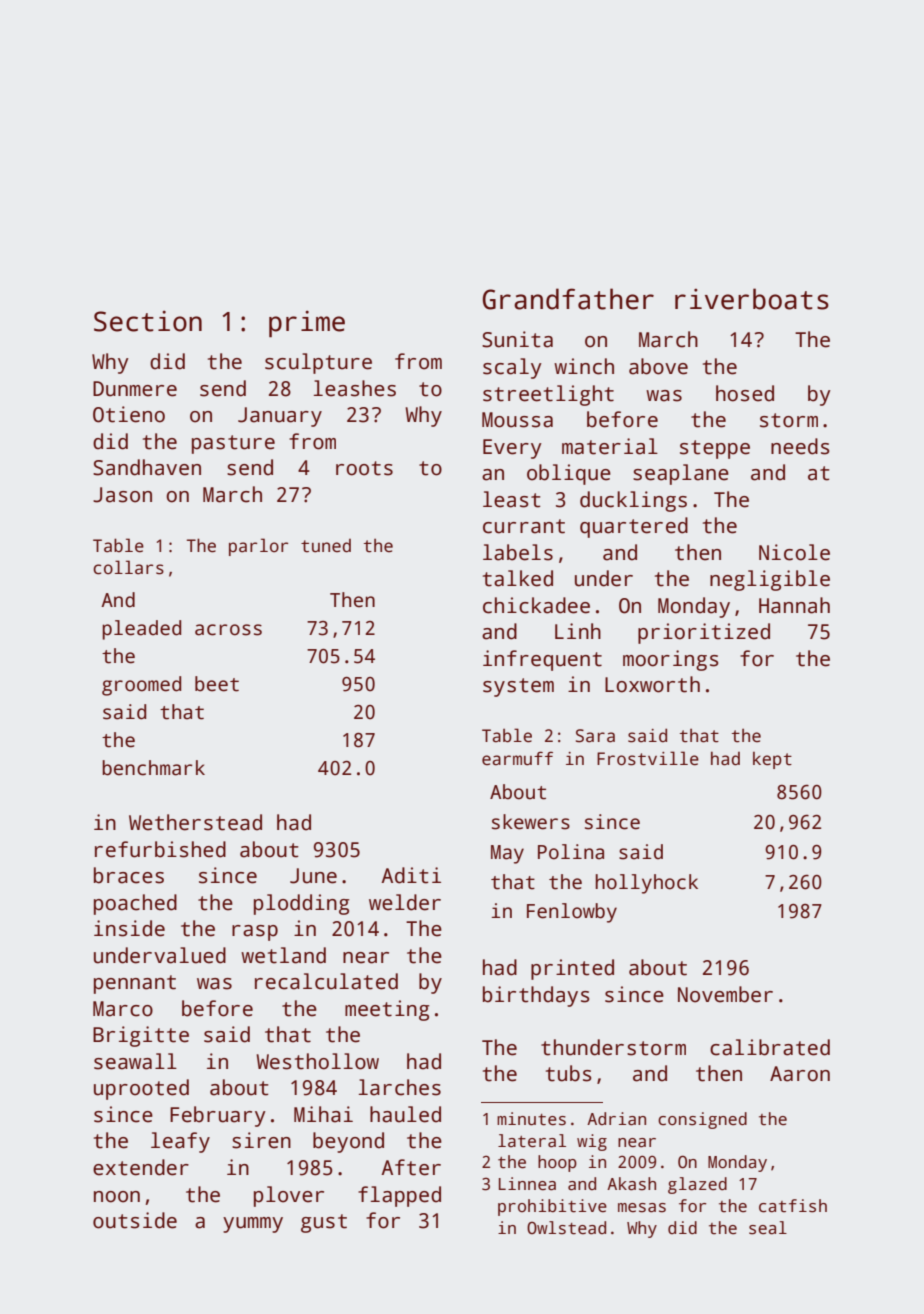 This image has width=924, height=1314. I want to click on hollyhock, so click(646, 884).
